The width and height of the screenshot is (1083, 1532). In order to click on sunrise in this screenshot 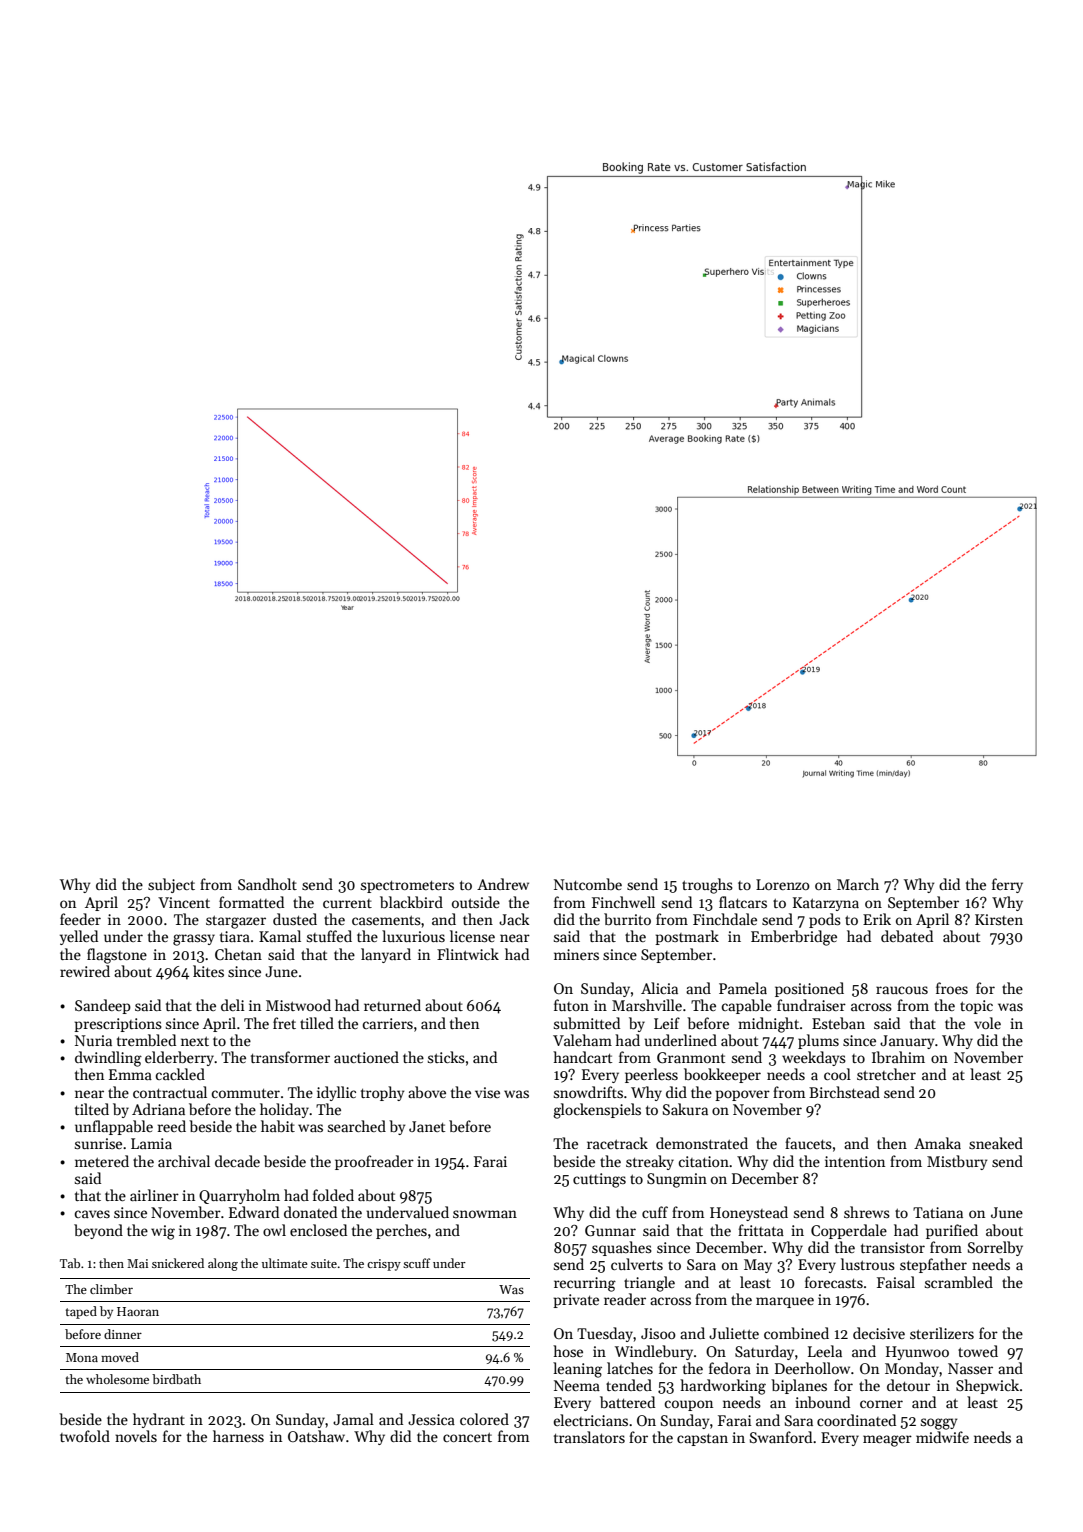, I will do `click(98, 1143)`.
